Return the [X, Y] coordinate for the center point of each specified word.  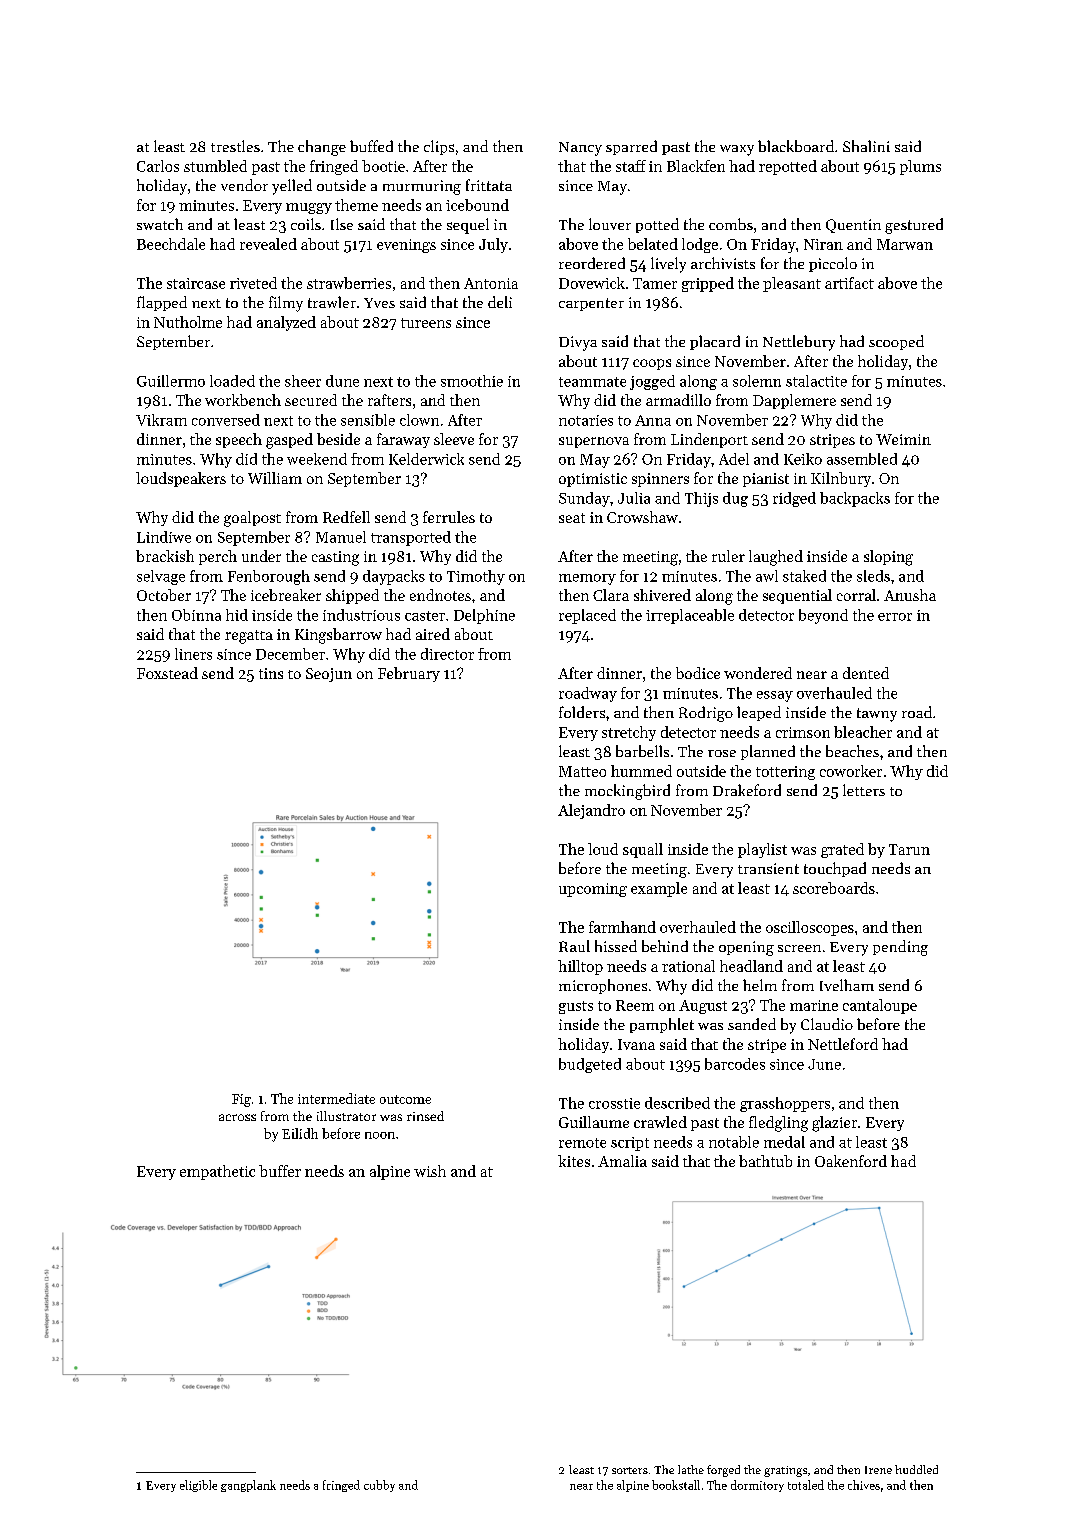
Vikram [161, 420]
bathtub [765, 1161]
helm [760, 985]
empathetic [217, 1172]
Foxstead [167, 673]
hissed [616, 946]
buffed [371, 146]
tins [271, 673]
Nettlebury [799, 343]
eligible [198, 1486]
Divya [578, 343]
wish [430, 1171]
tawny [877, 715]
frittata [489, 185]
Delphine [484, 616]
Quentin [853, 226]
